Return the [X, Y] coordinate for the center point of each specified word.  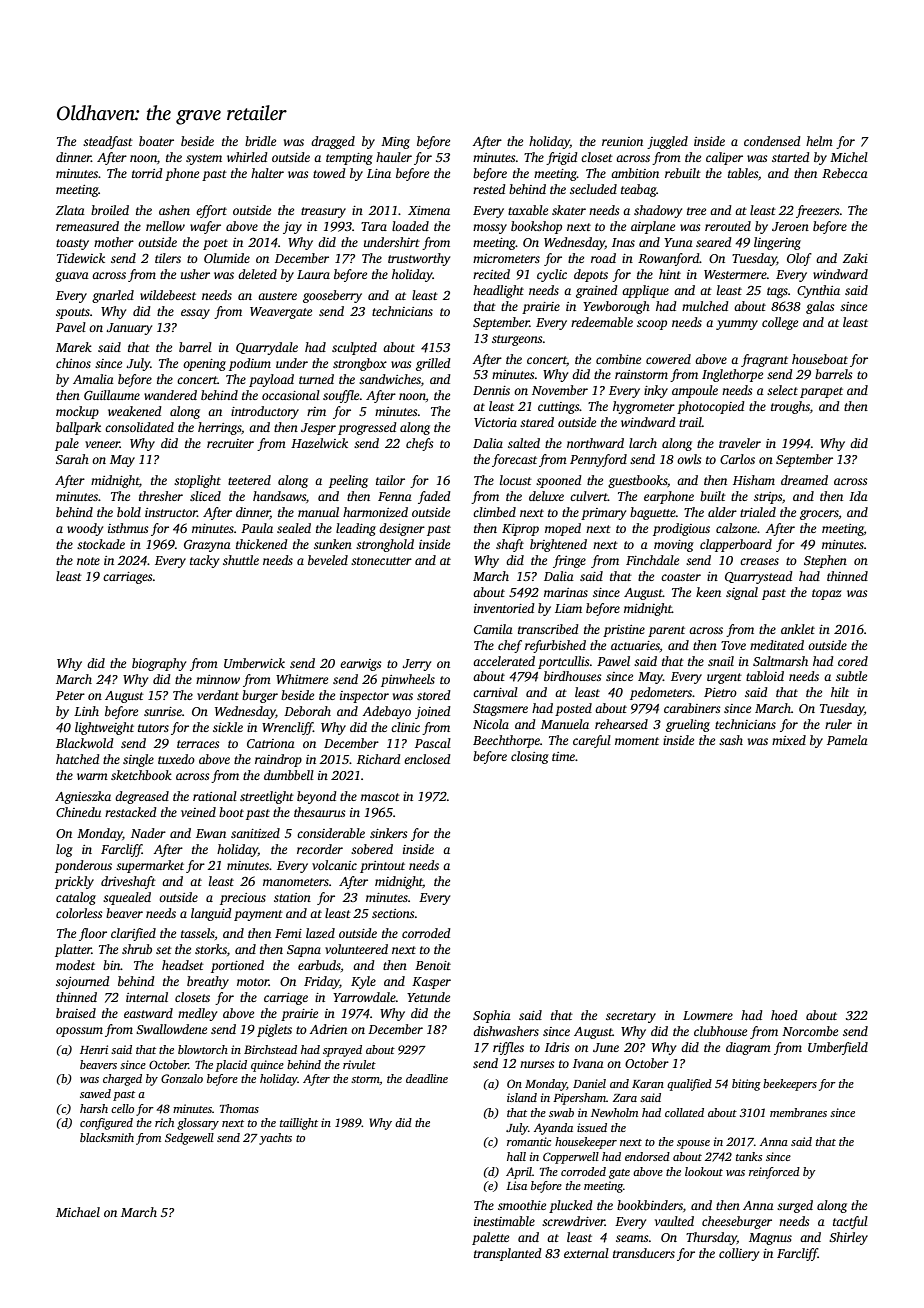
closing [530, 757]
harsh [94, 1108]
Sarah [72, 459]
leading [356, 529]
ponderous [83, 866]
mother [114, 242]
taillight [299, 1124]
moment [637, 741]
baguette [653, 513]
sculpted [354, 348]
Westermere [735, 274]
